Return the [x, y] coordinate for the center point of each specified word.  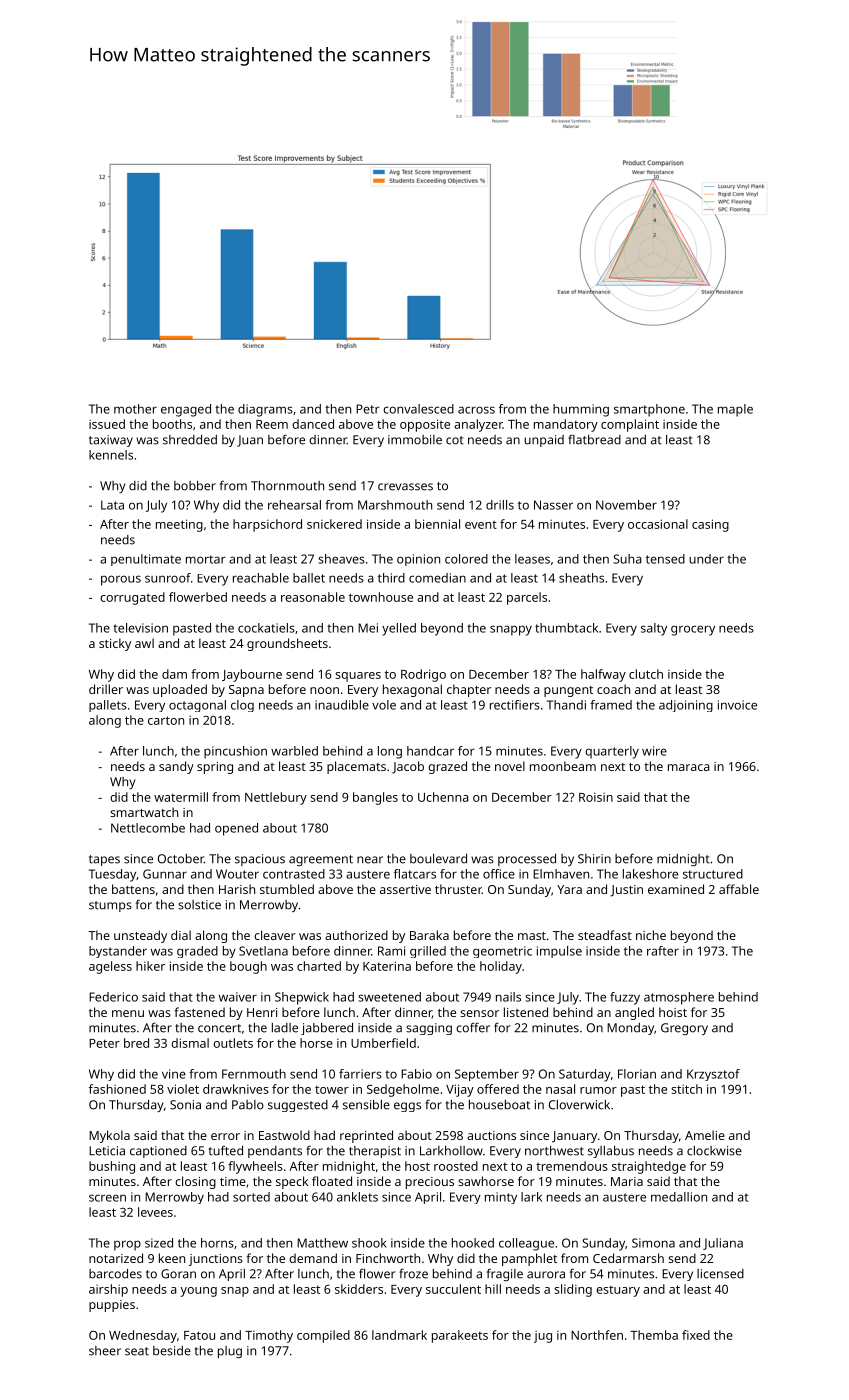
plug [230, 1352]
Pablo [248, 1105]
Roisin [596, 797]
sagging [429, 1029]
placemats [356, 767]
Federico [113, 997]
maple [735, 410]
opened [236, 829]
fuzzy [625, 998]
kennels [111, 455]
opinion [418, 560]
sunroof [168, 578]
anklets [357, 1197]
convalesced [418, 409]
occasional [658, 524]
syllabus [611, 1152]
